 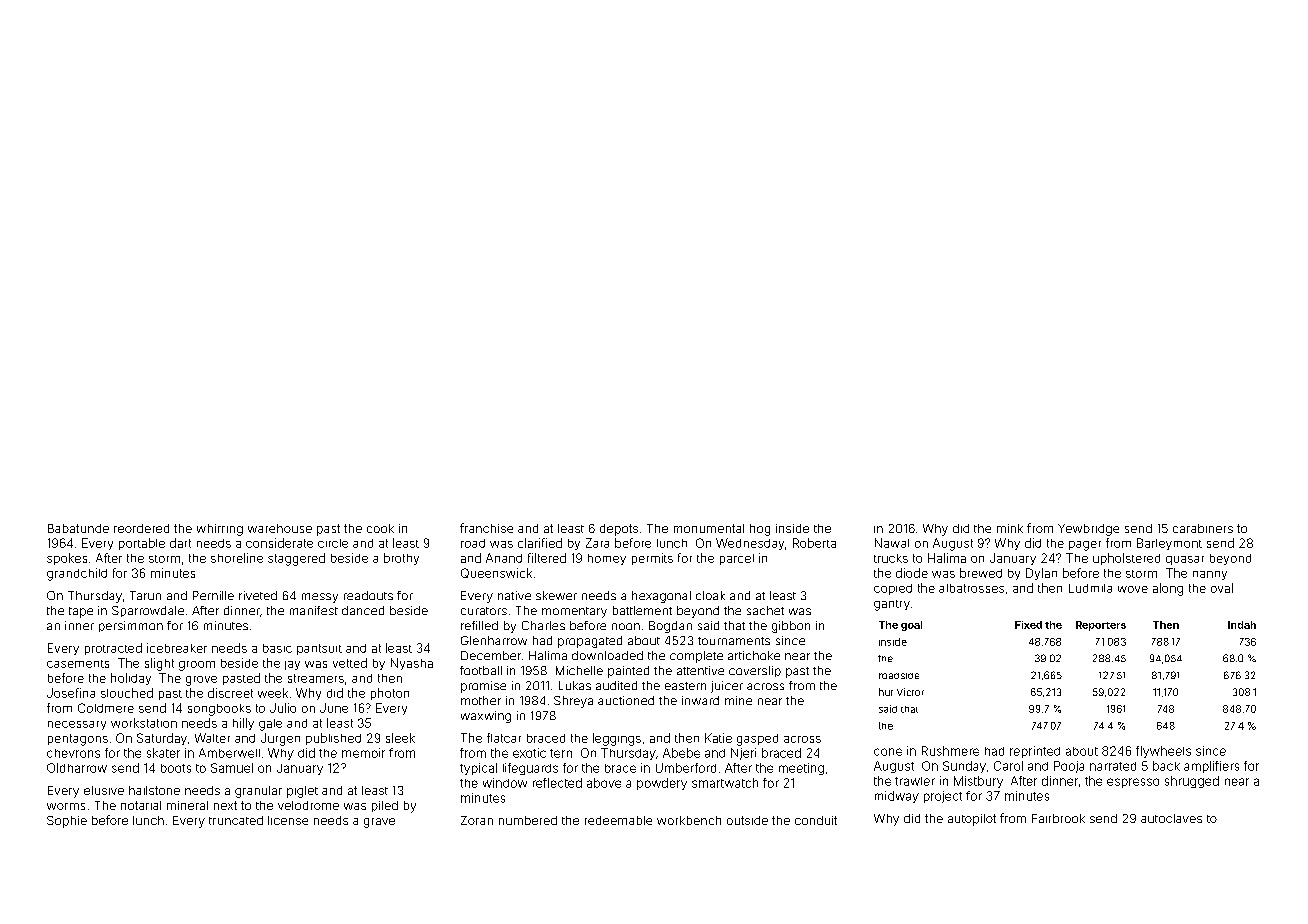 I want to click on gibbon, so click(x=791, y=627).
